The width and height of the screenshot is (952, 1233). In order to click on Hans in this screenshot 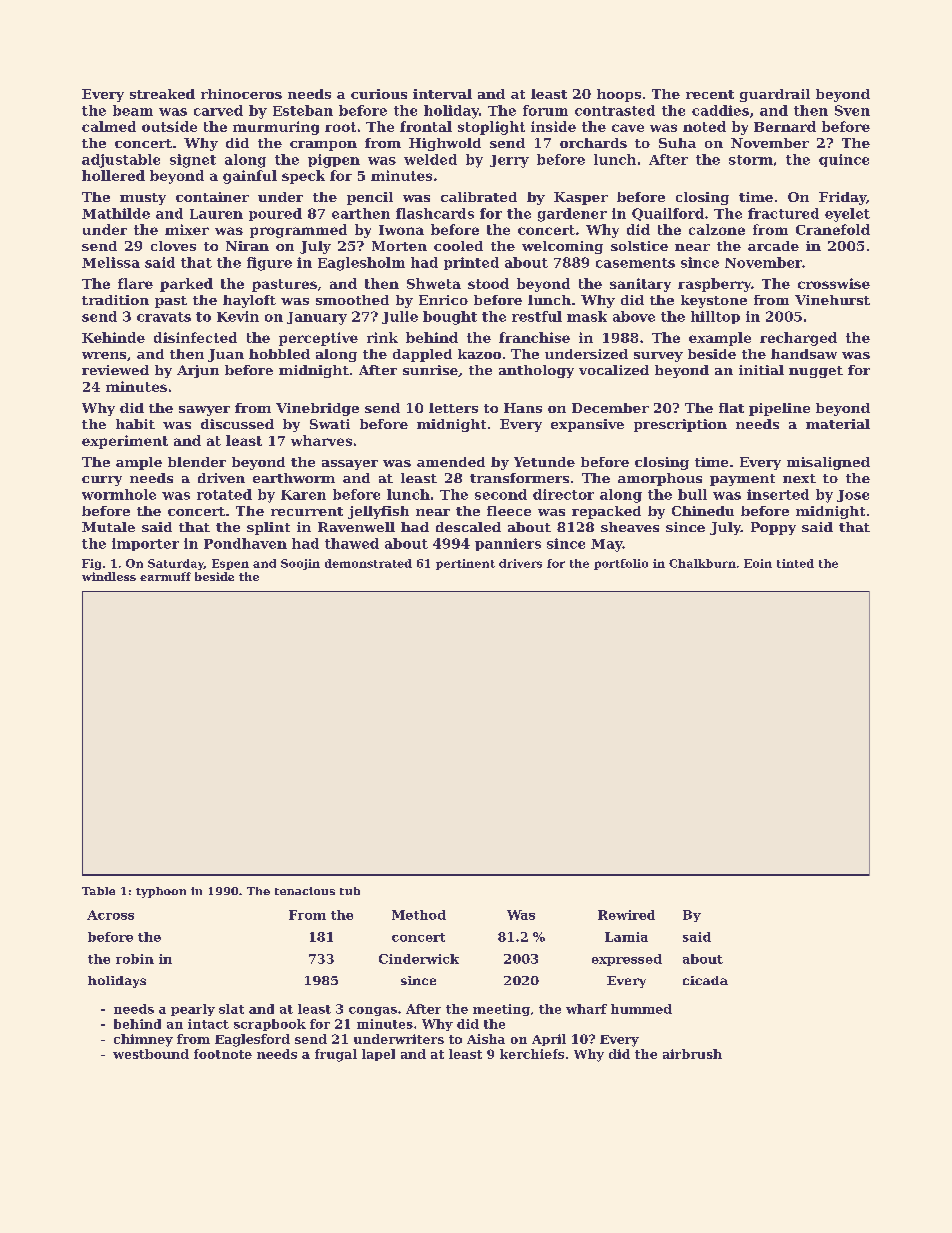, I will do `click(523, 408)`.
